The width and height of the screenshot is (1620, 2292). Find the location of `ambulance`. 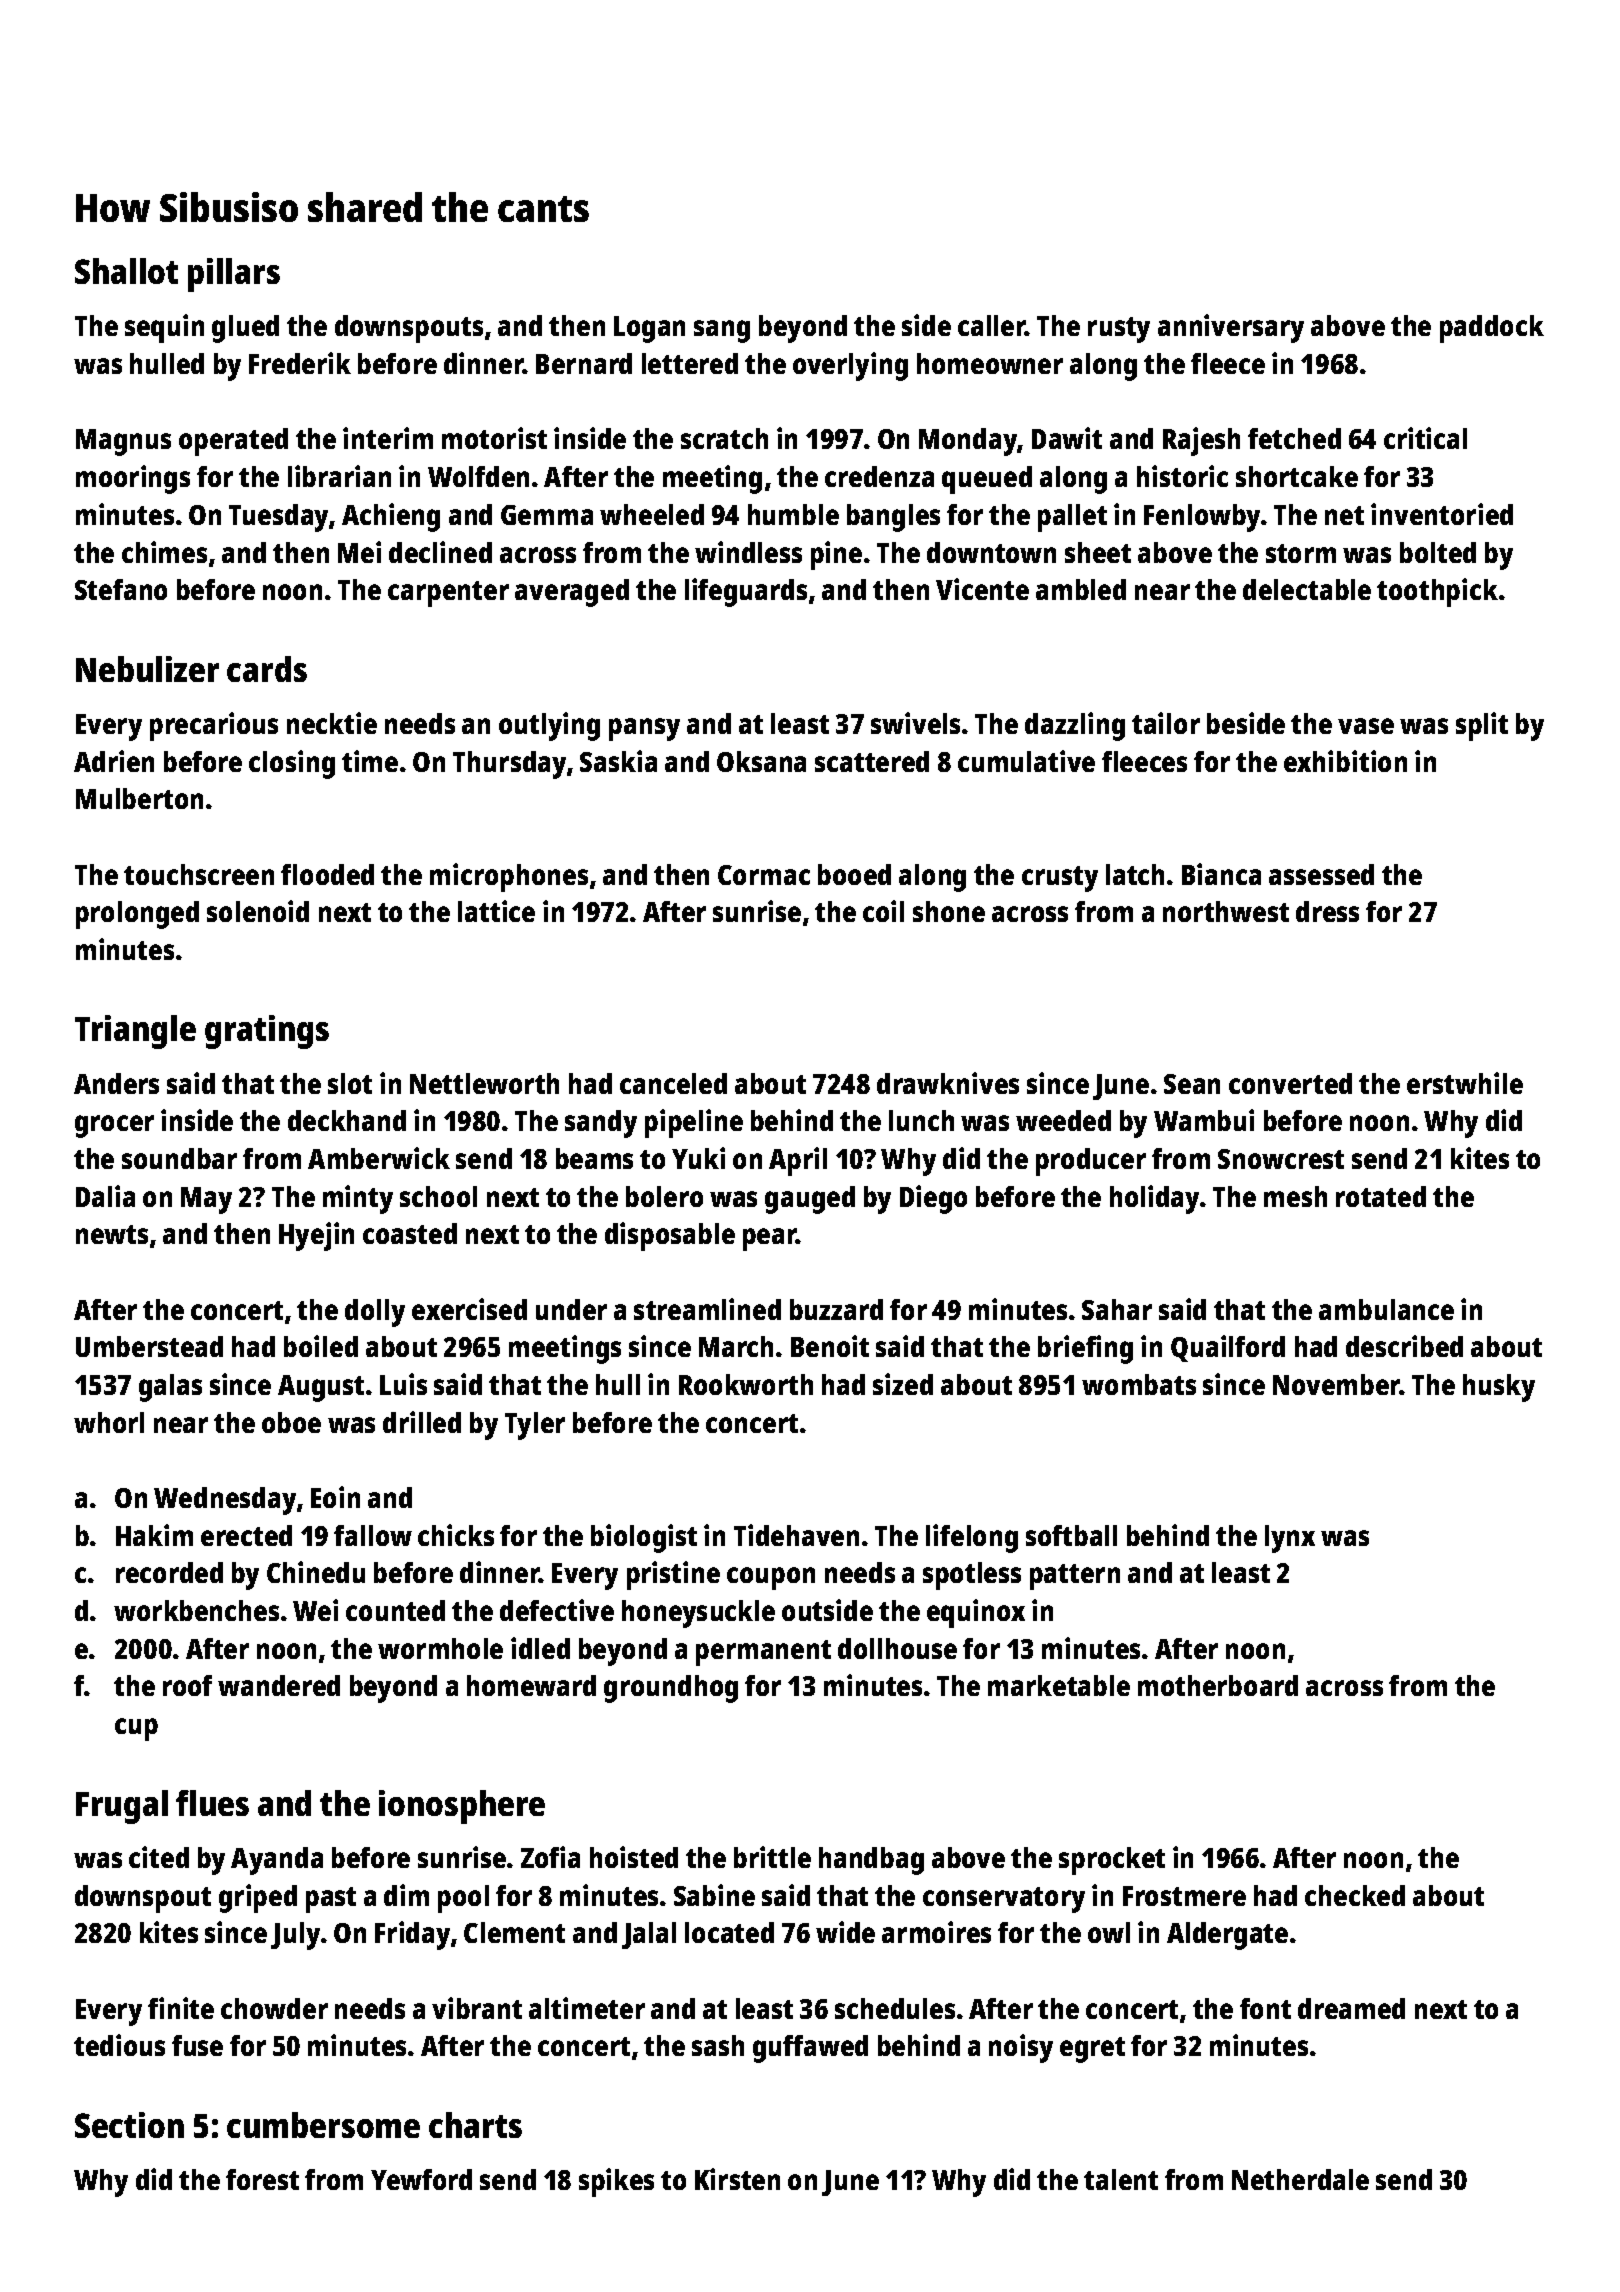

ambulance is located at coordinates (1386, 1309).
